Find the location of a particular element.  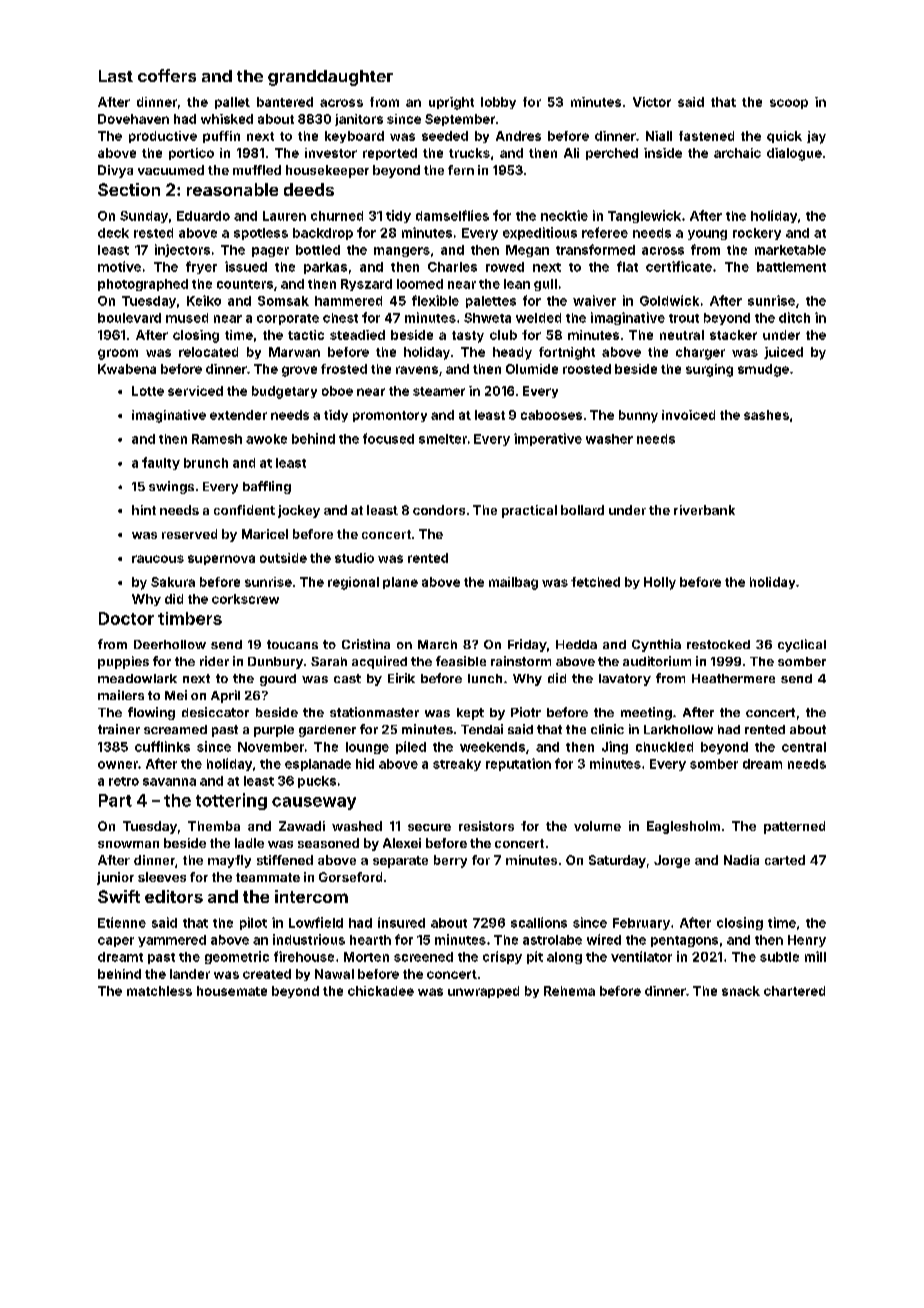

Rehema is located at coordinates (569, 991).
